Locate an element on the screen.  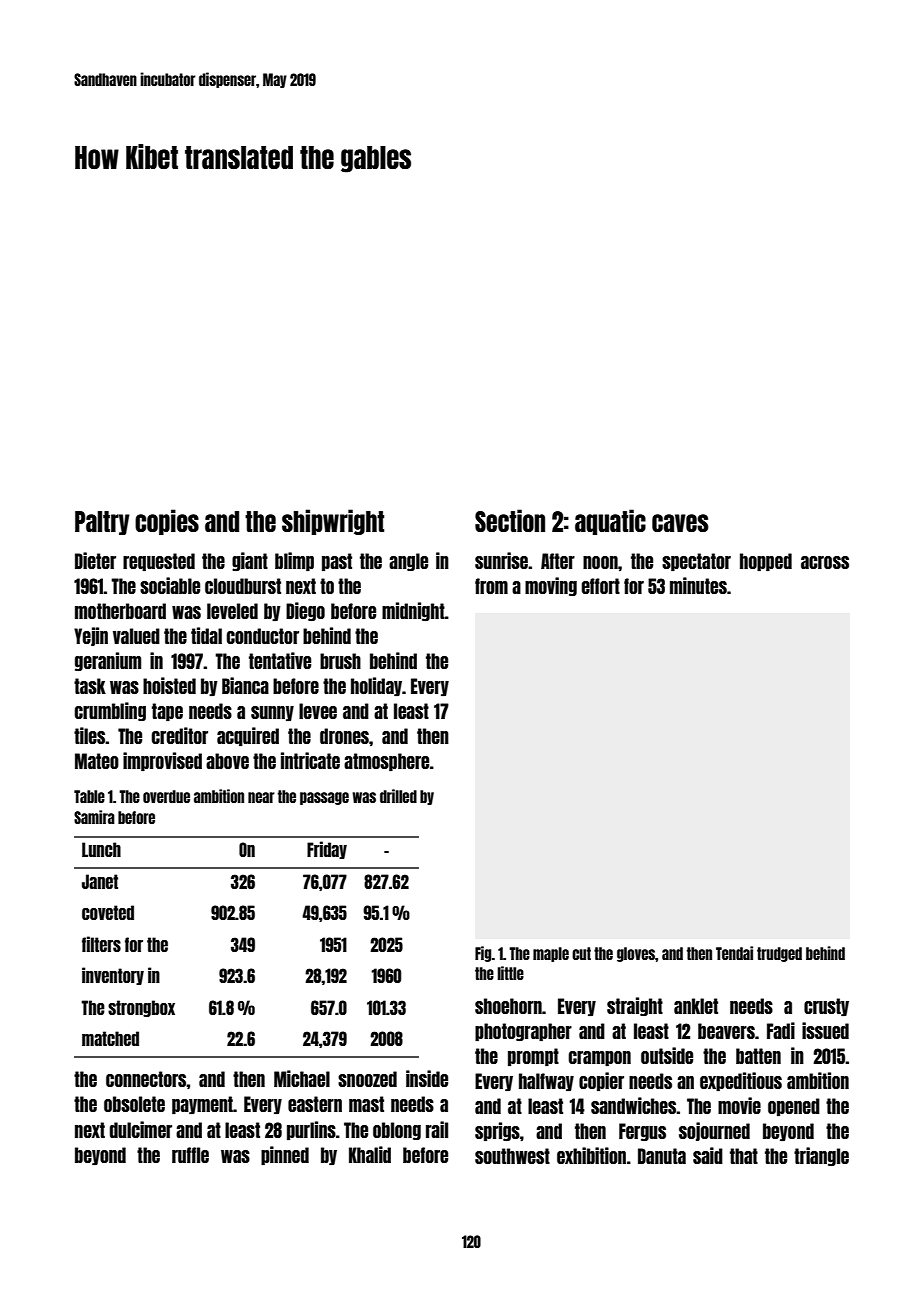
Section is located at coordinates (510, 520).
